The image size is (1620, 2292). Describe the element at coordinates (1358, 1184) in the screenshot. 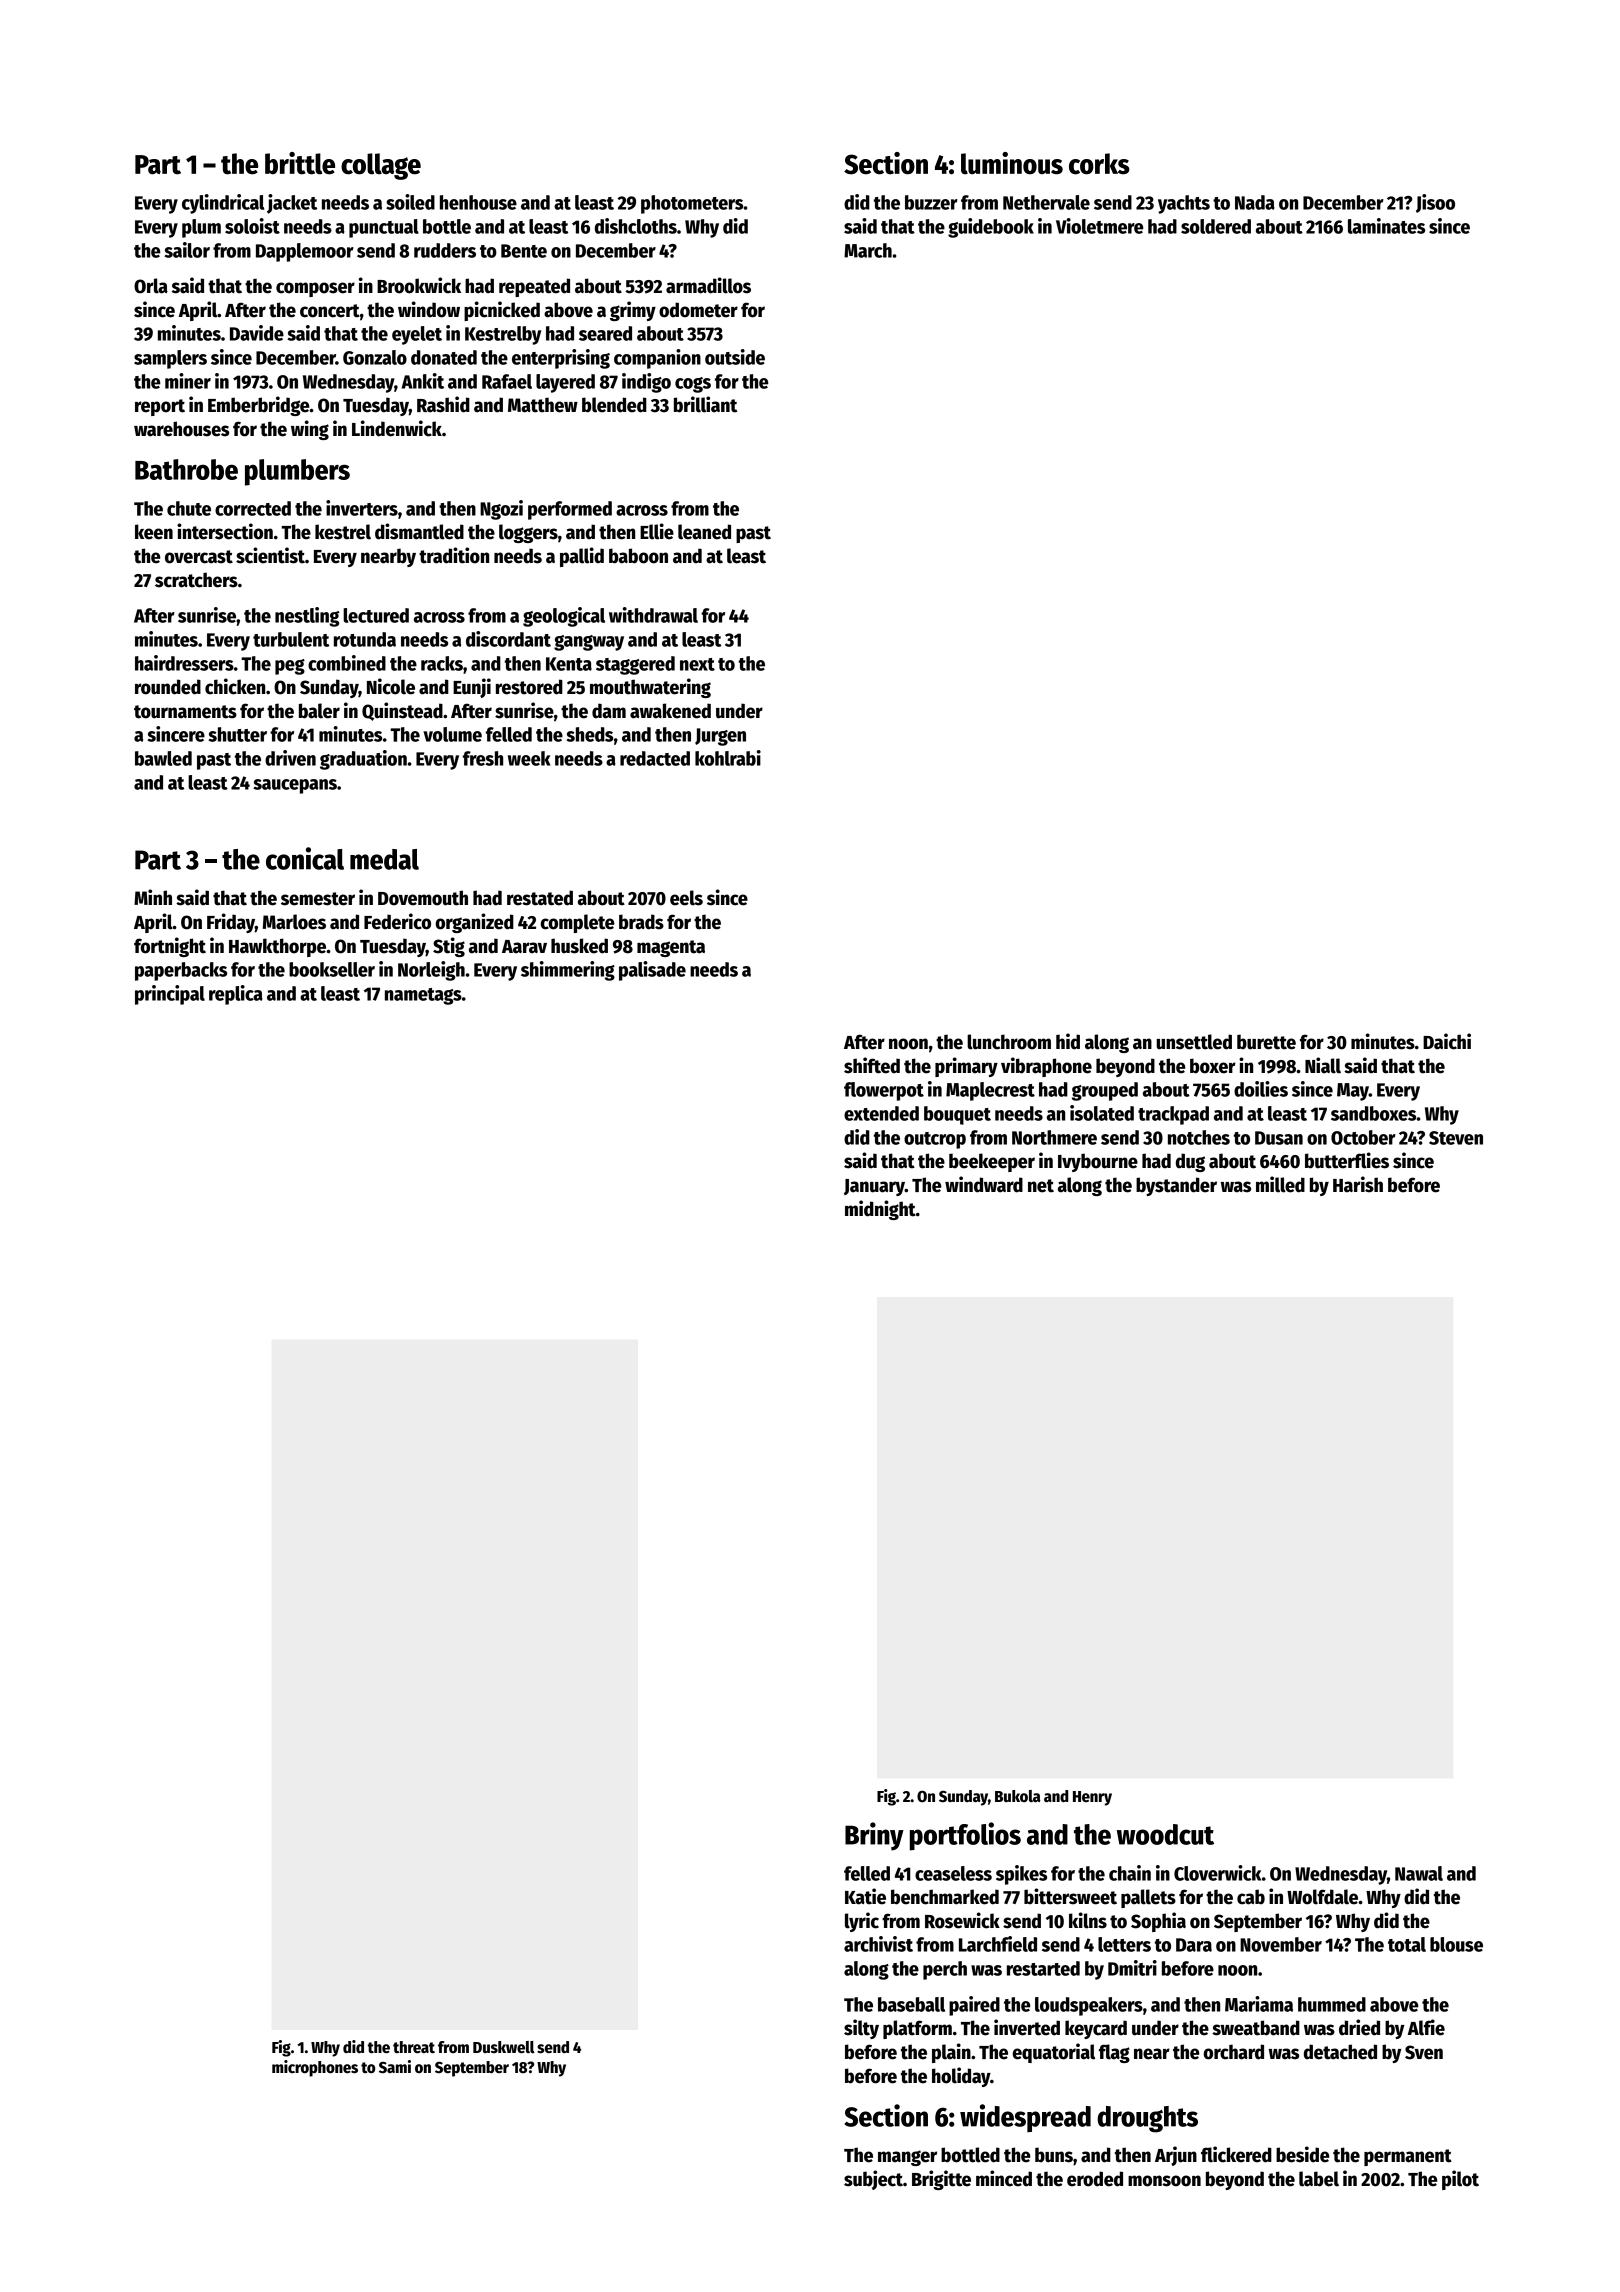

I see `Harish` at that location.
